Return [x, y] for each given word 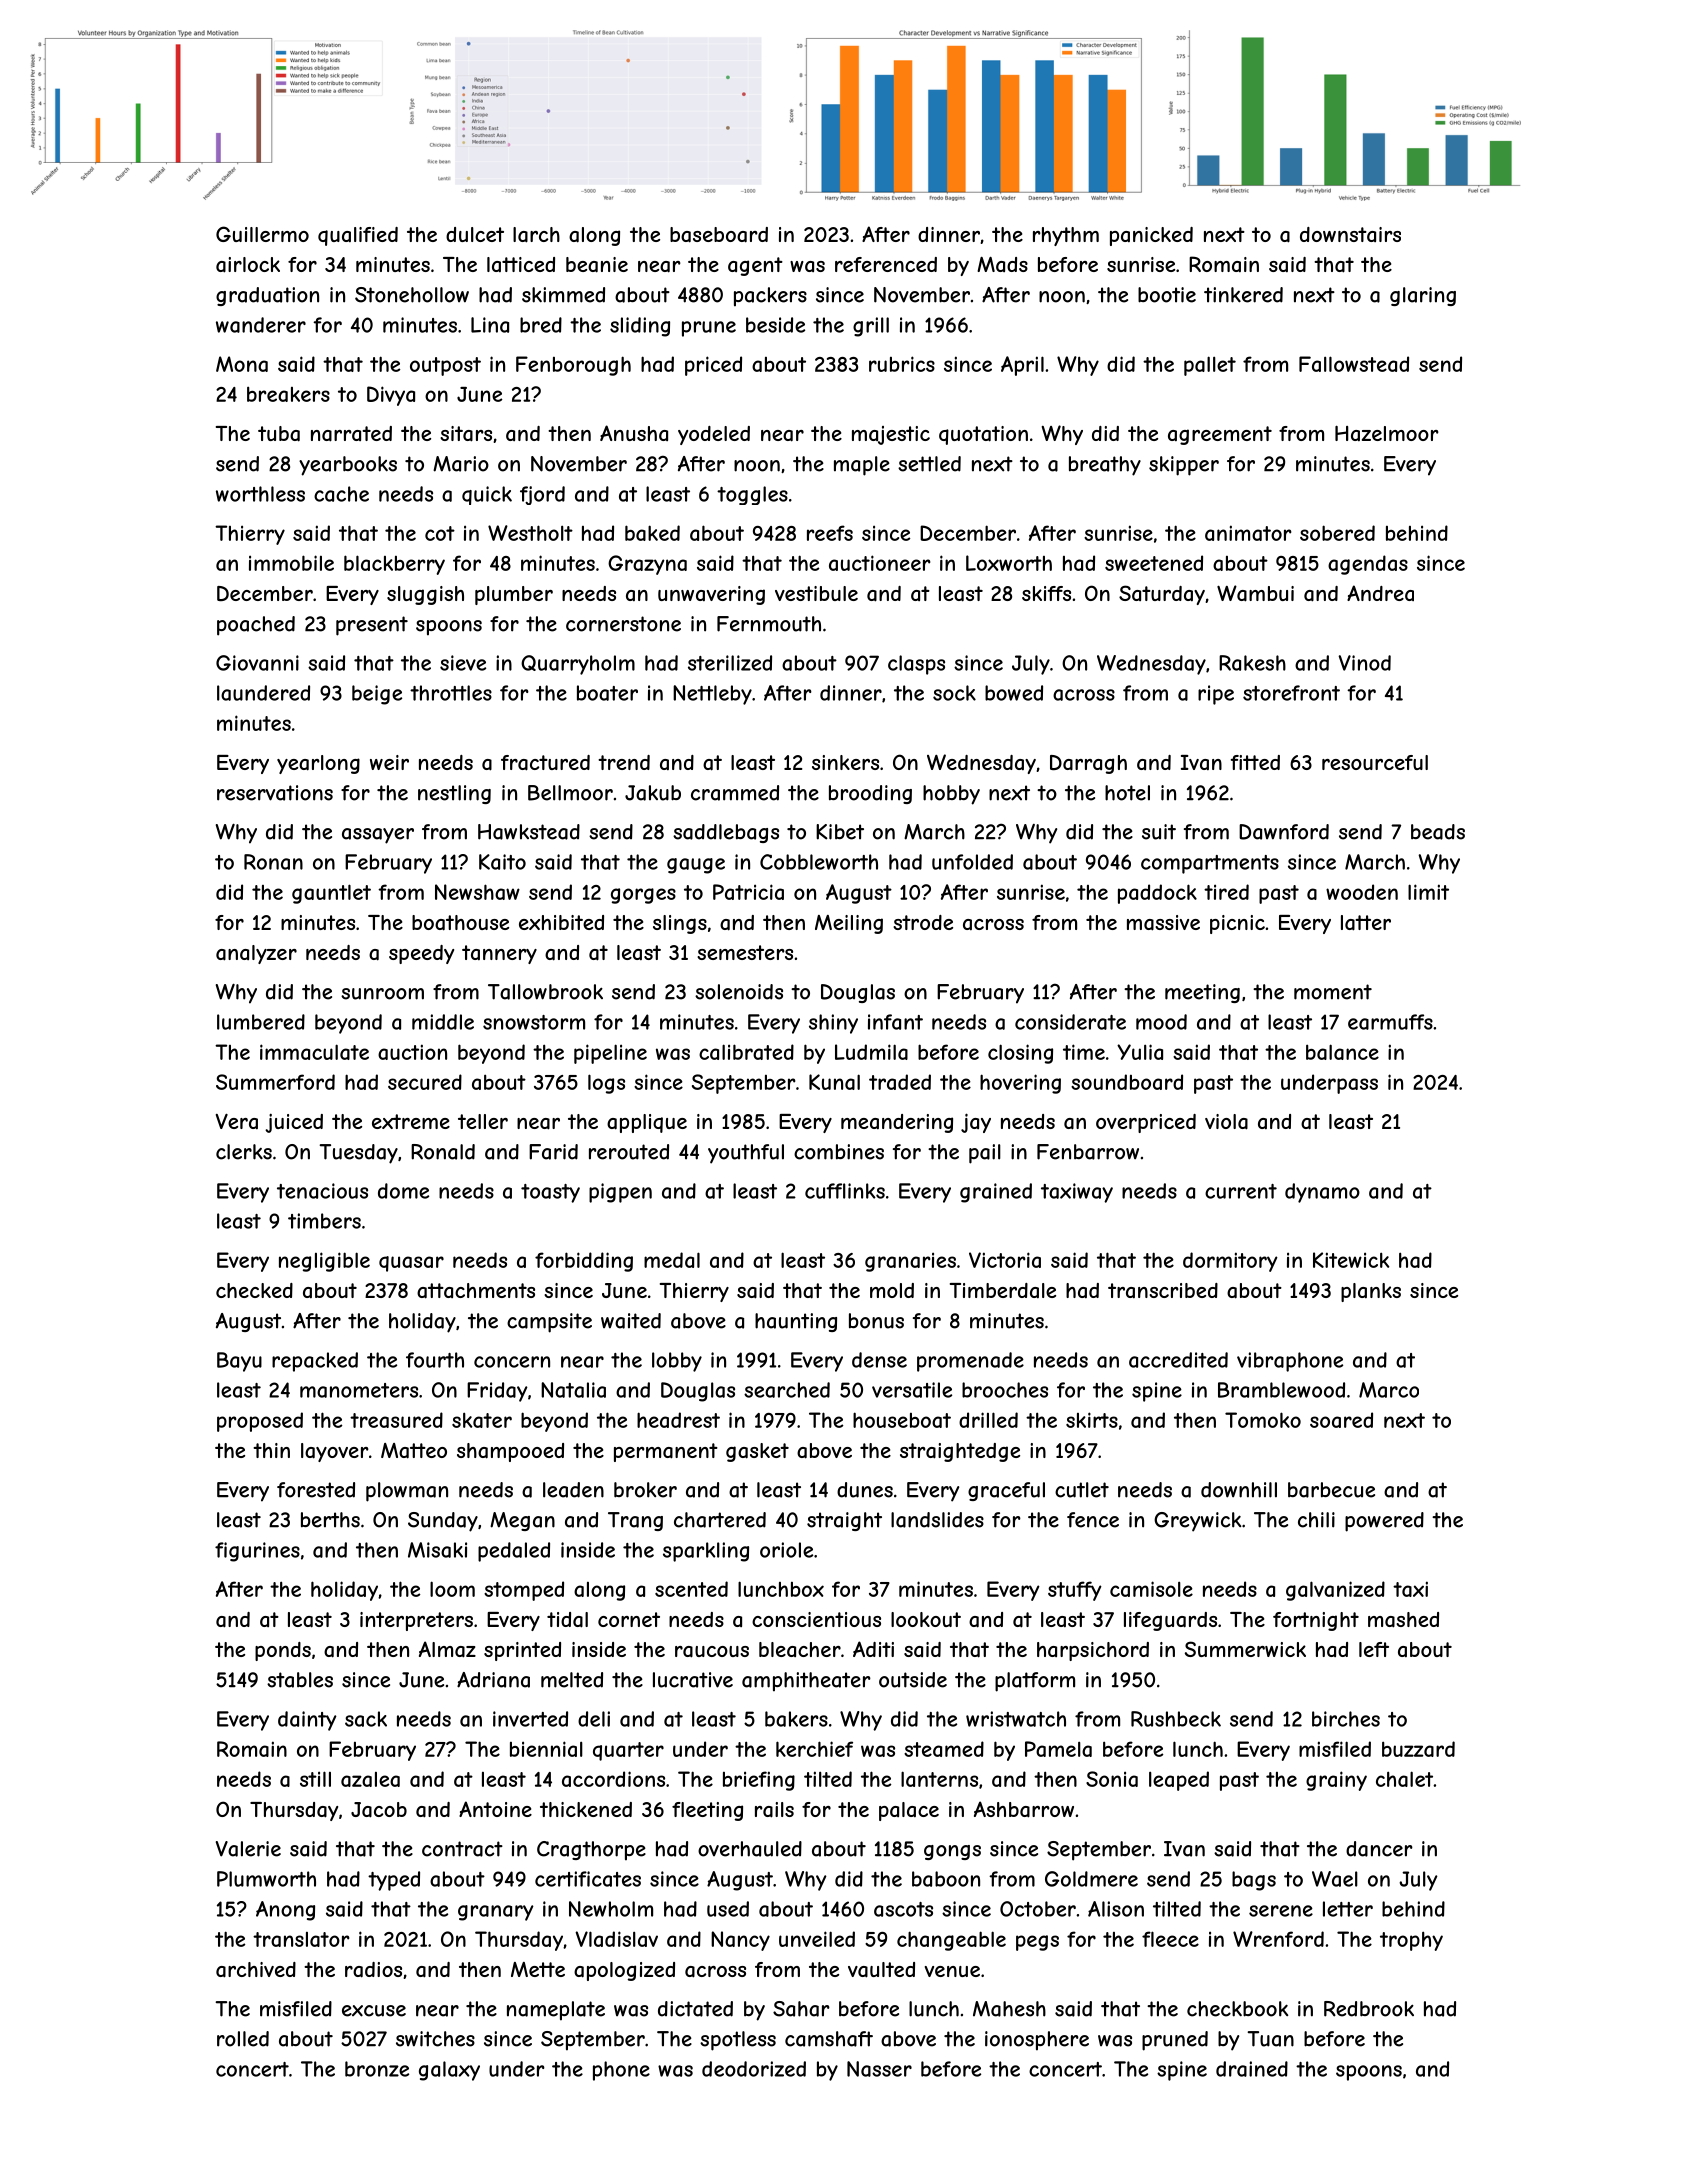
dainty [307, 1721]
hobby [951, 795]
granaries [910, 1262]
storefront [1291, 693]
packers [770, 296]
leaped [1179, 1781]
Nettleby [712, 695]
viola [1226, 1122]
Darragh [1088, 764]
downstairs [1350, 234]
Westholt [530, 533]
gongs [952, 1852]
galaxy [449, 2071]
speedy [421, 954]
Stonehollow [412, 295]
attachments [476, 1291]
